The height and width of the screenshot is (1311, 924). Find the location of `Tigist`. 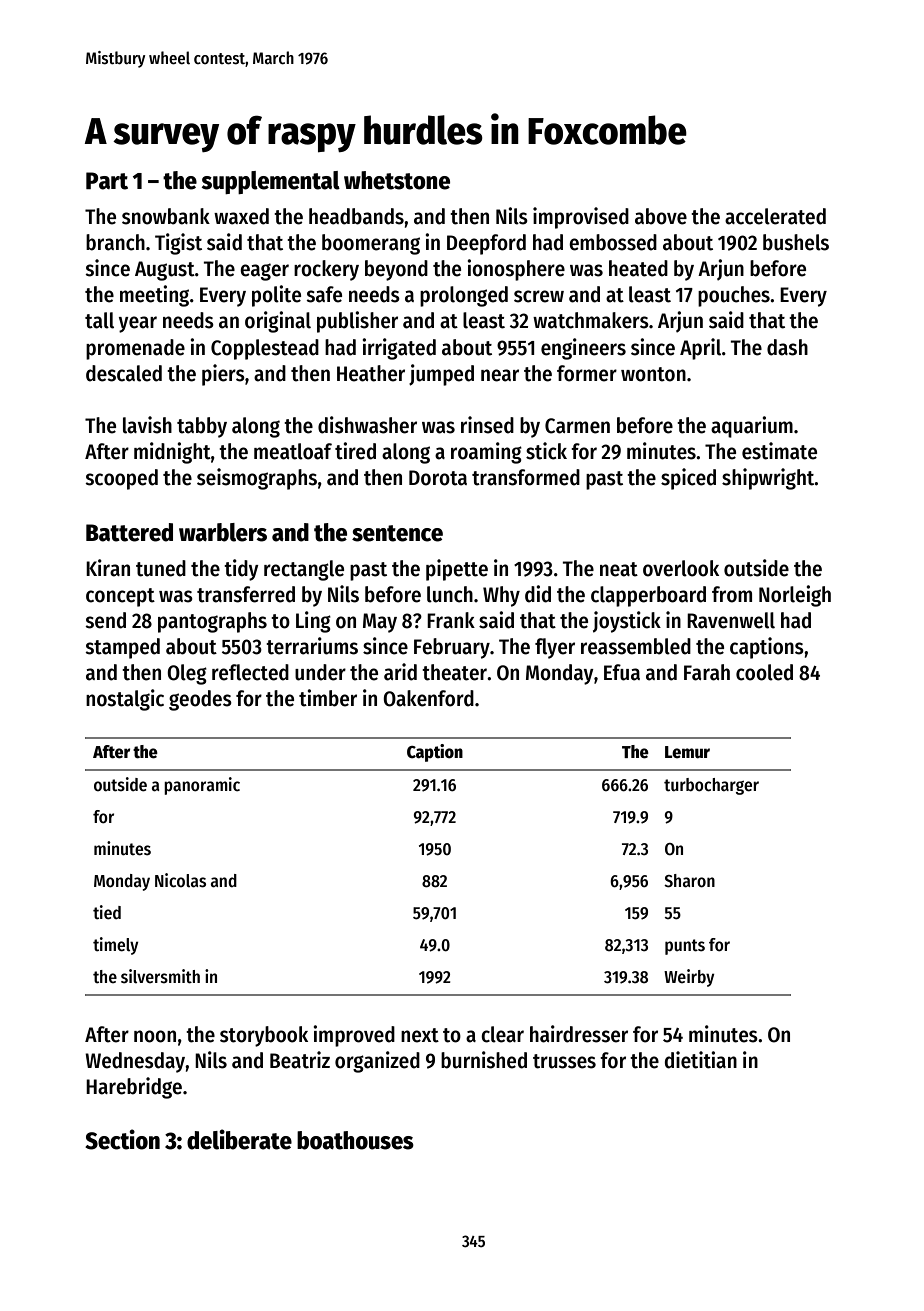

Tigist is located at coordinates (178, 244).
